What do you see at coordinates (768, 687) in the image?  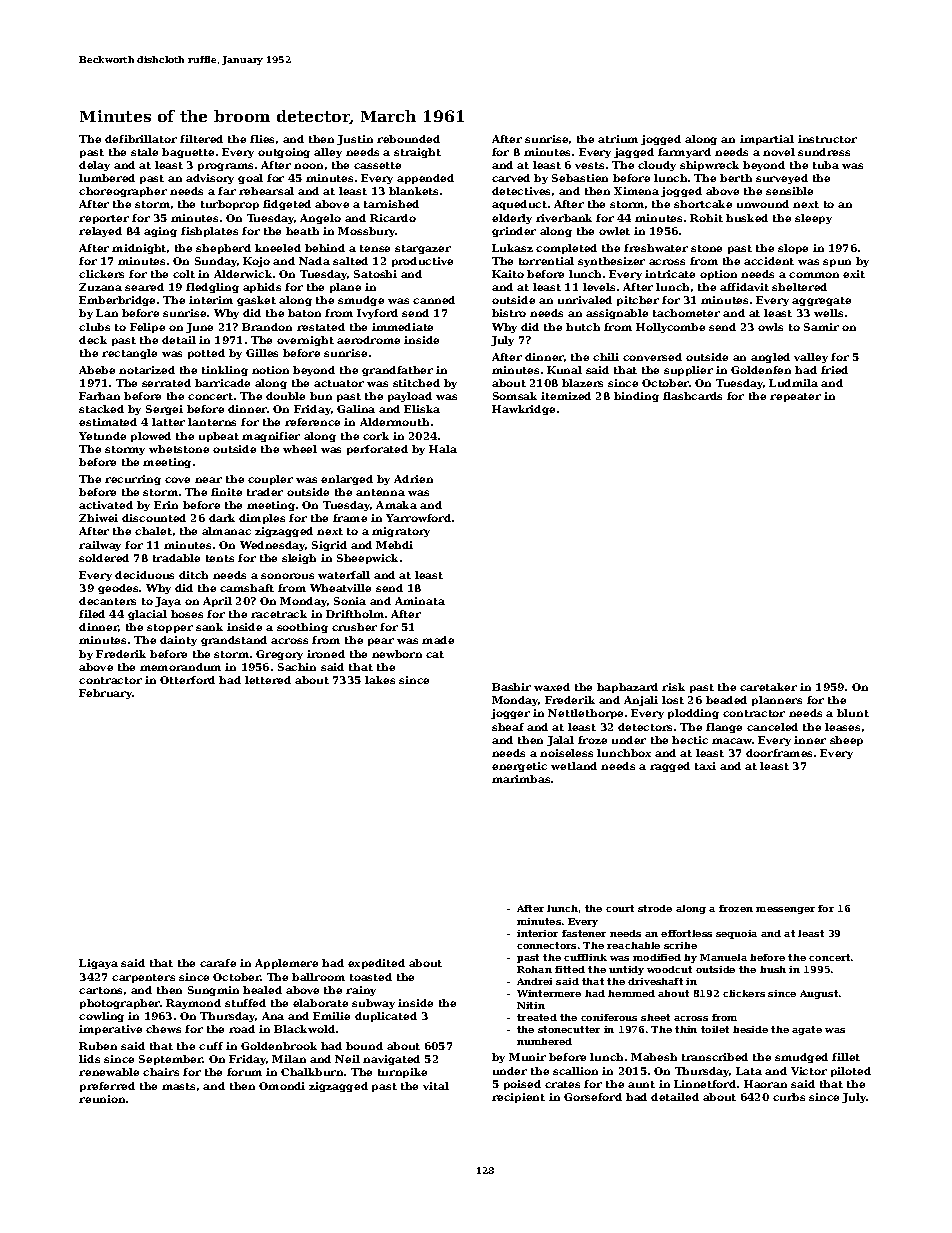 I see `caretaker` at bounding box center [768, 687].
